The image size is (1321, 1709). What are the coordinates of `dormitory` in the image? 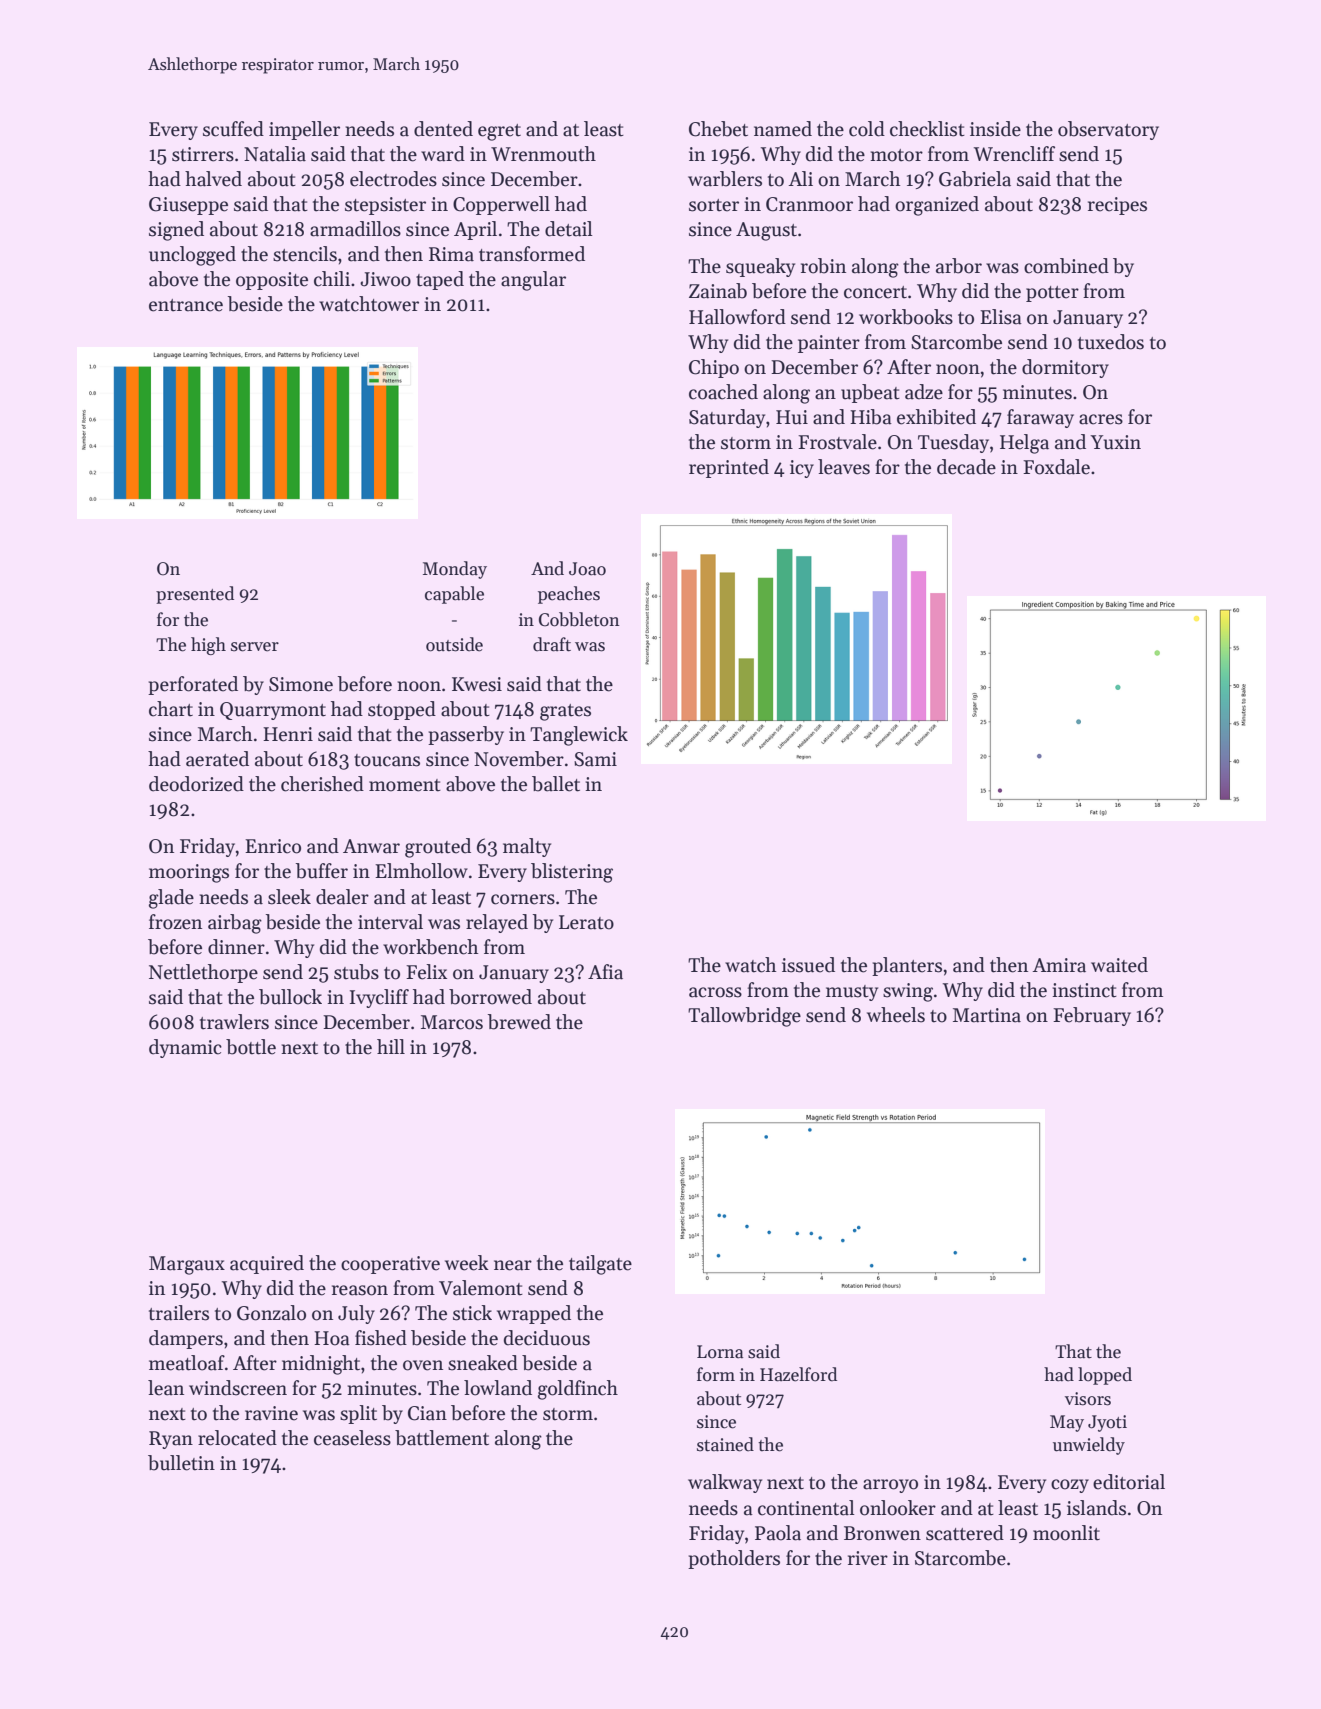 It's located at (1065, 368).
